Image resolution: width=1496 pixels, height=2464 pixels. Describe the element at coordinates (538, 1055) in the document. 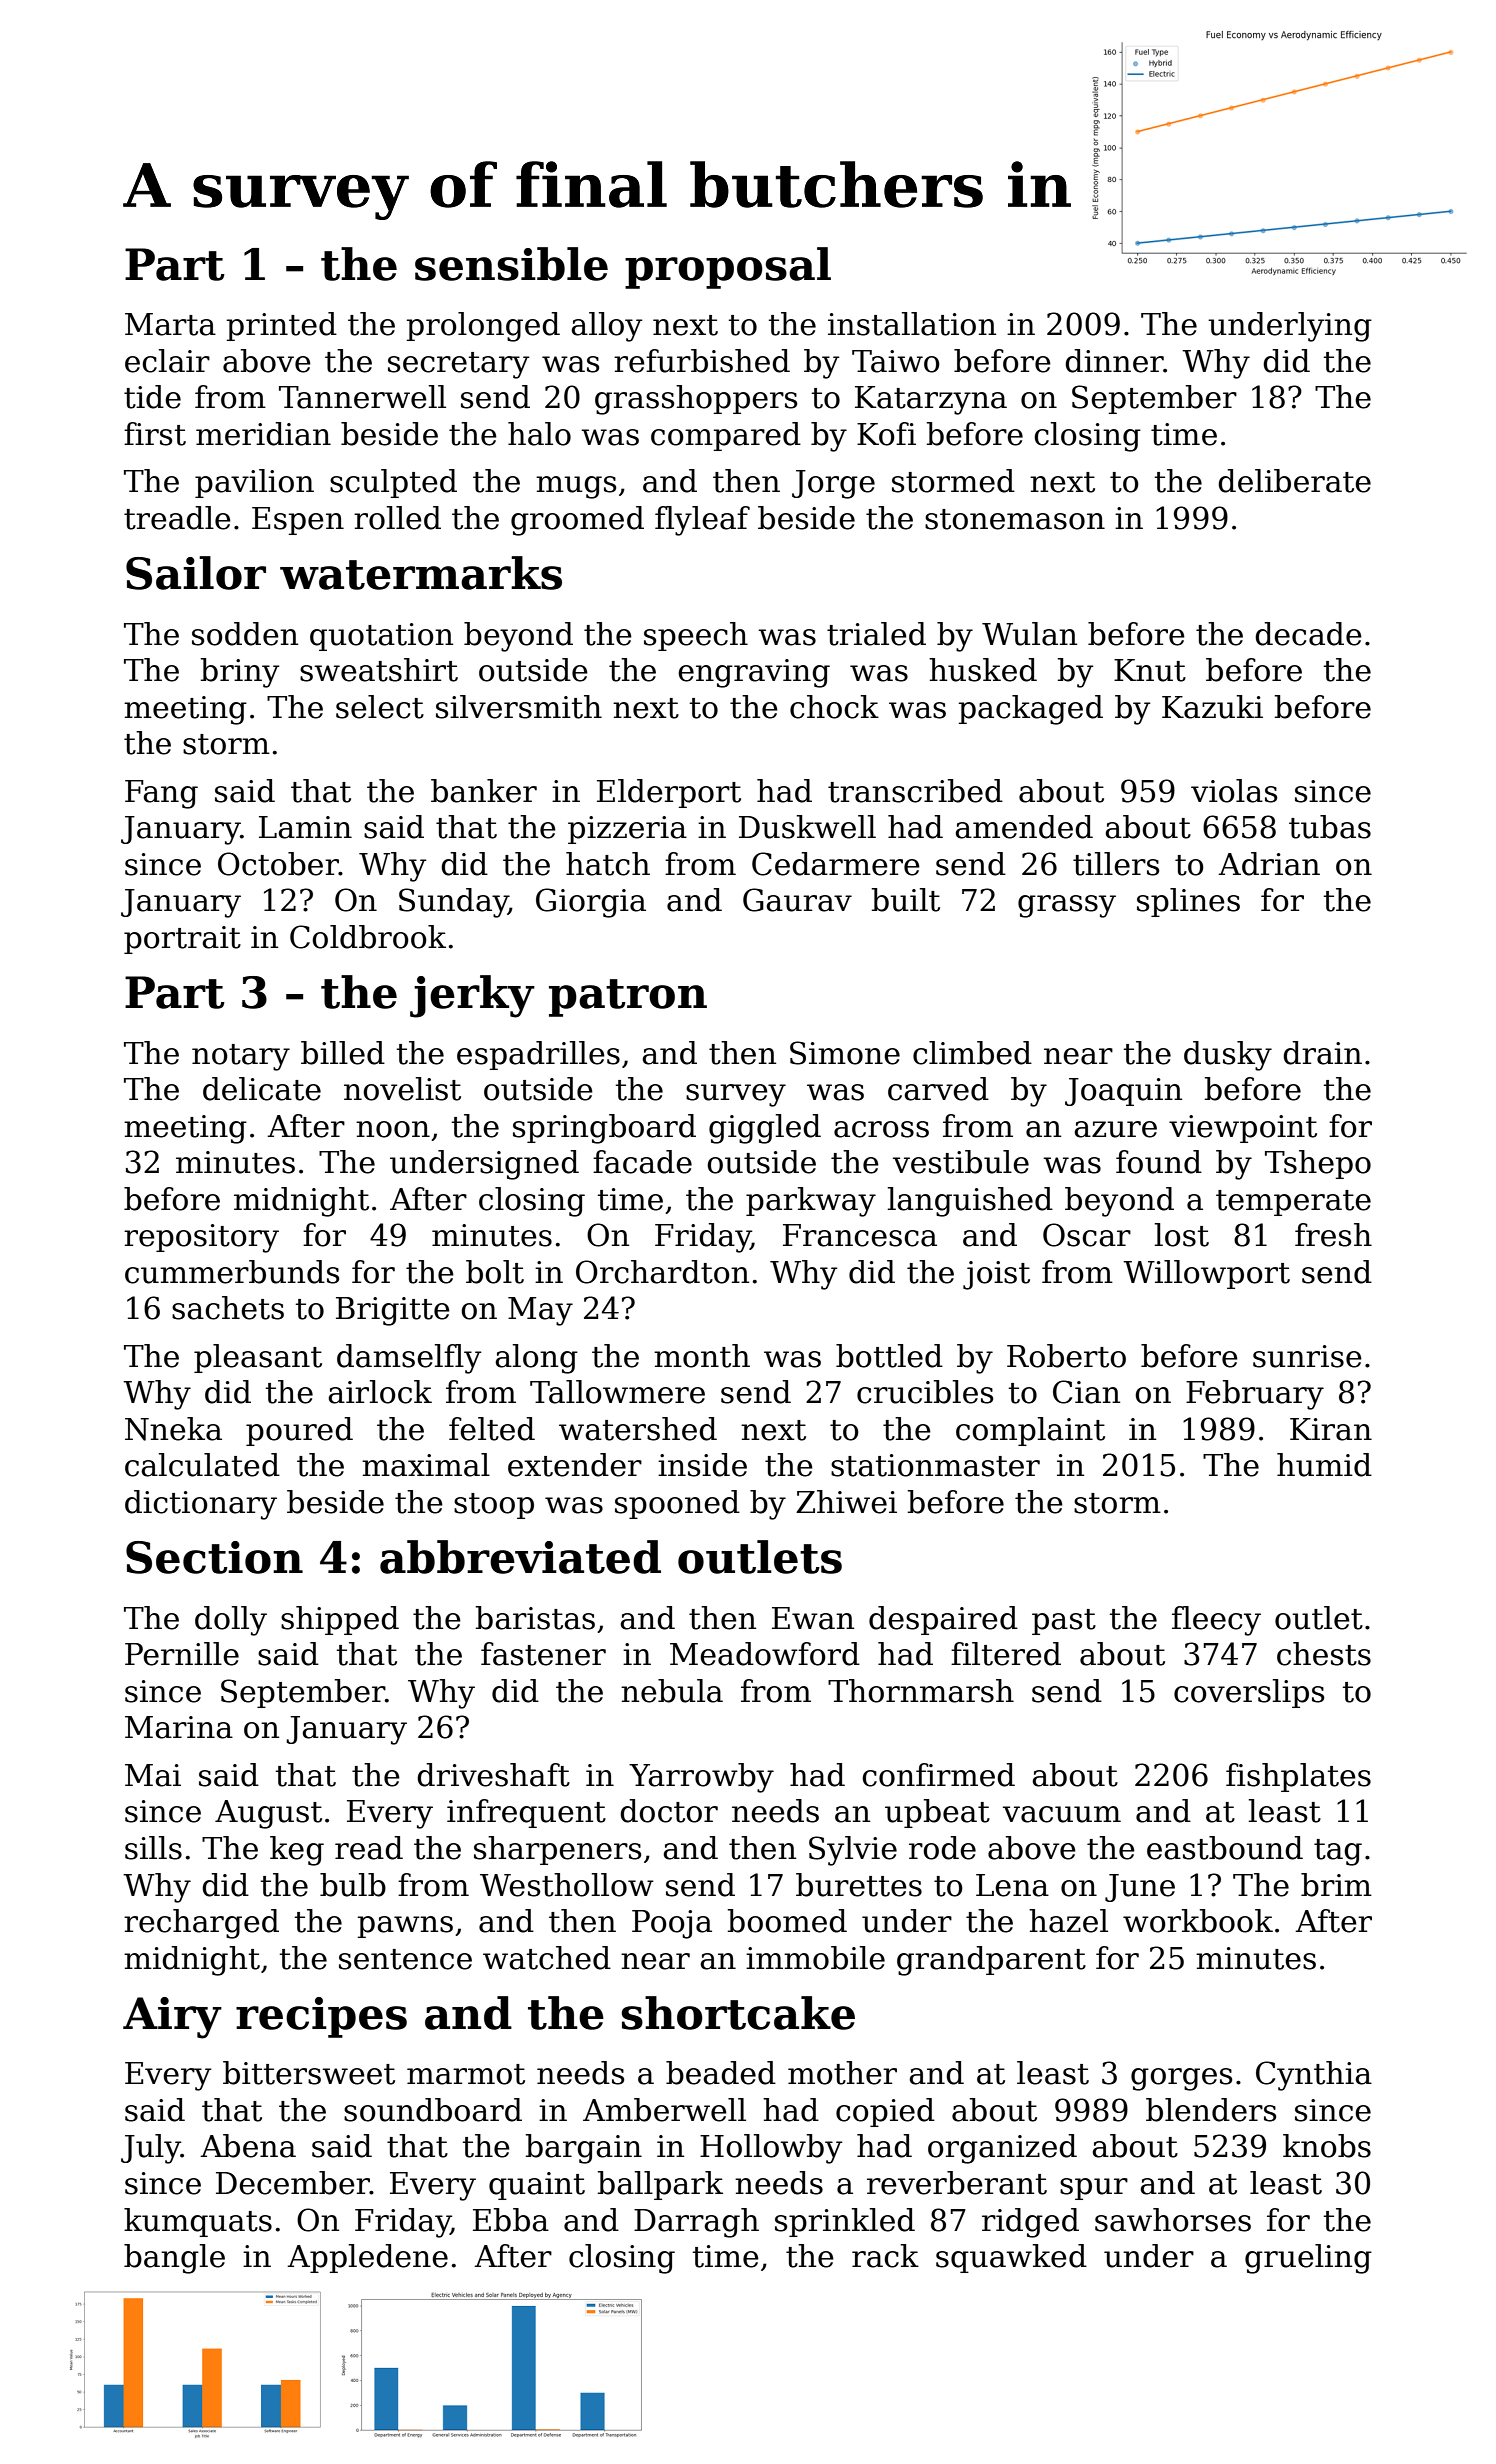

I see `espadrilles` at that location.
